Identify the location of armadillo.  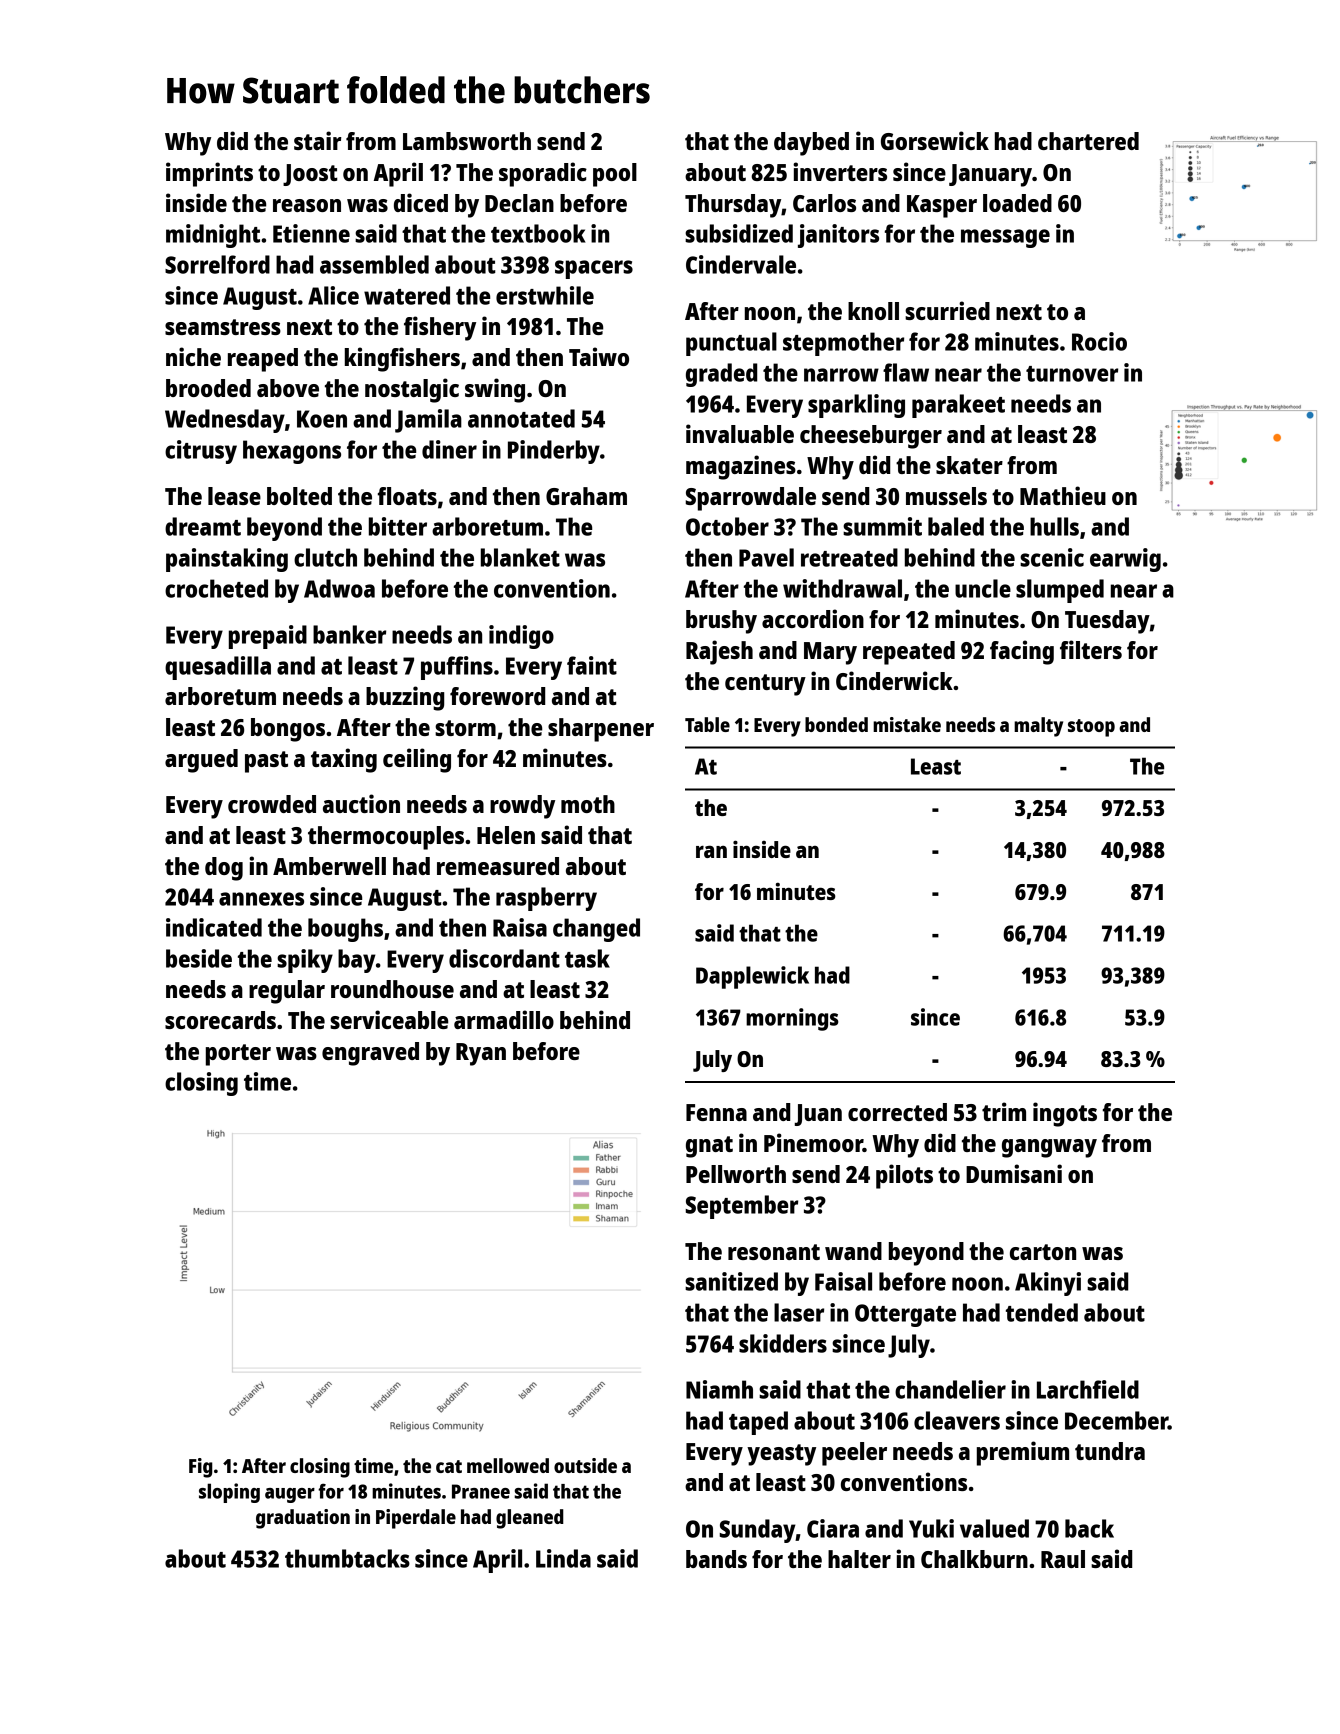
(504, 1019).
